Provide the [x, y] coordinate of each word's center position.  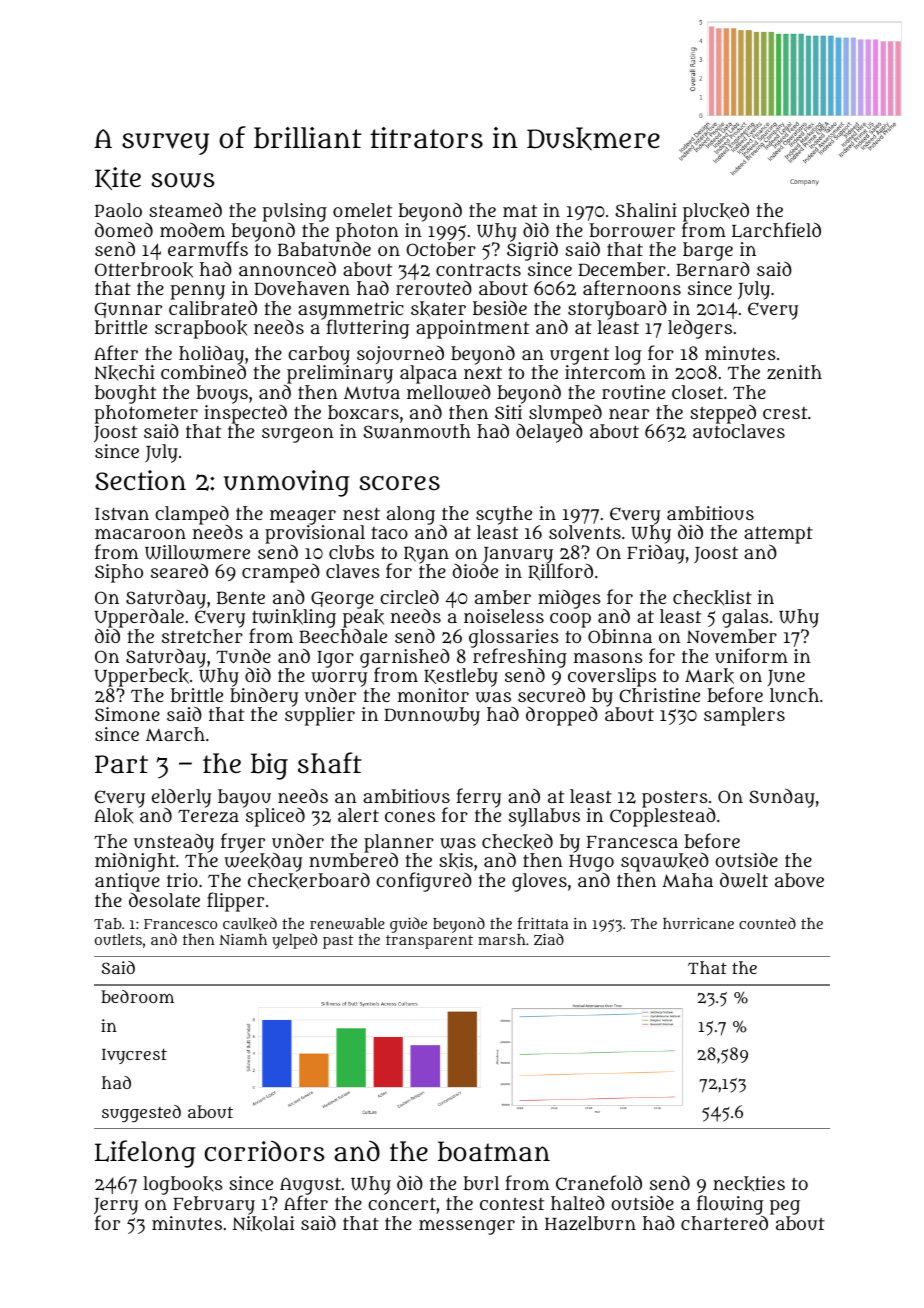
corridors [264, 1150]
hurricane [698, 923]
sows [183, 180]
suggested [141, 1114]
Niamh [243, 939]
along [411, 515]
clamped [192, 515]
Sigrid [532, 251]
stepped [723, 414]
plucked [716, 212]
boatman [494, 1151]
